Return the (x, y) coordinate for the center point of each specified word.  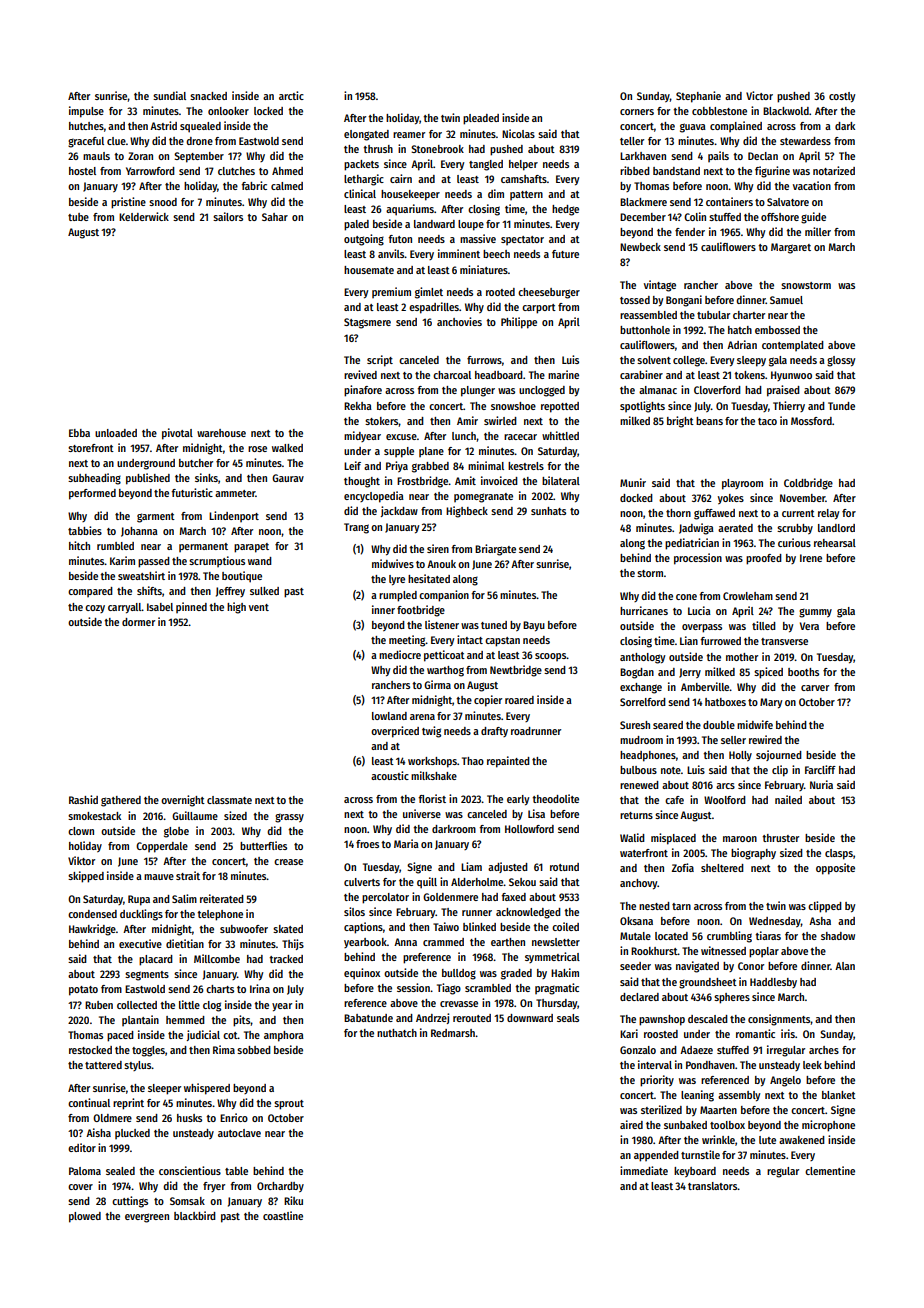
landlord (836, 528)
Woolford (725, 800)
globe (176, 832)
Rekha (358, 406)
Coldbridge (808, 484)
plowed (85, 1217)
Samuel (786, 300)
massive (478, 238)
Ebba (79, 433)
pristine (128, 203)
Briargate (495, 550)
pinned (191, 607)
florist (432, 798)
